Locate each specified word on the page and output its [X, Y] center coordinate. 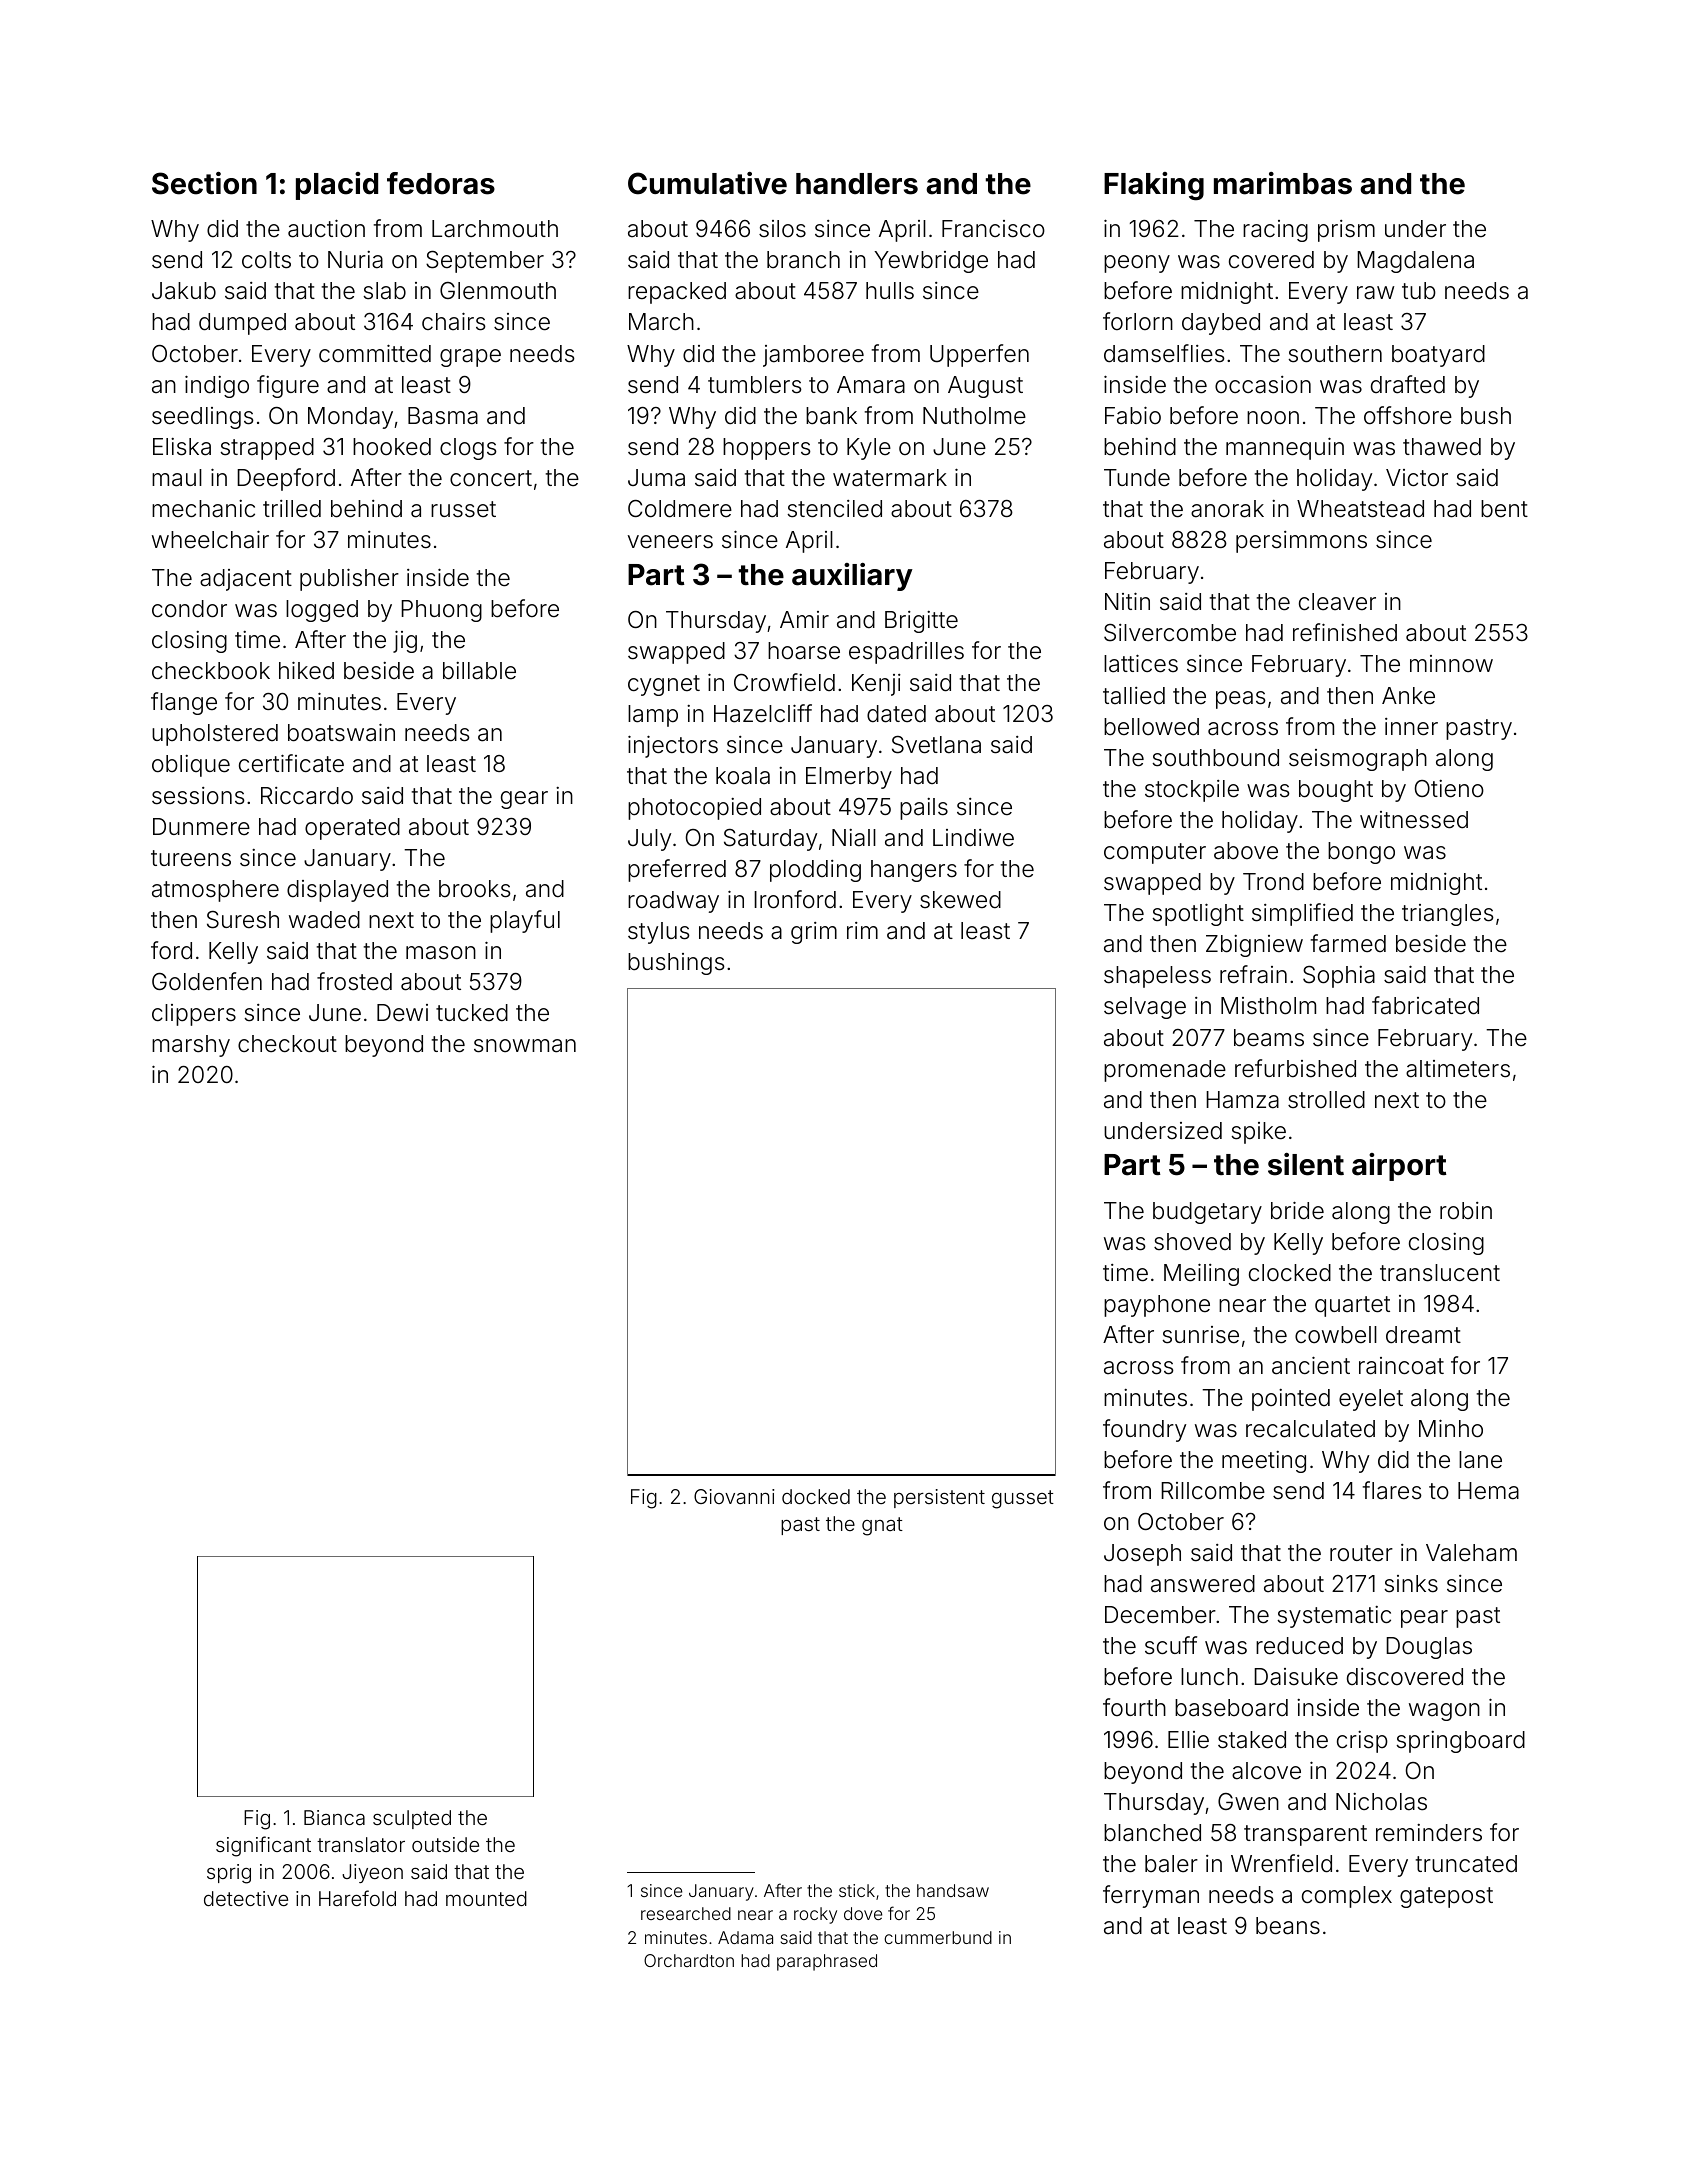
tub [1419, 290]
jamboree [813, 356]
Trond [1273, 882]
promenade [1165, 1071]
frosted [354, 981]
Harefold [357, 1898]
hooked [392, 447]
